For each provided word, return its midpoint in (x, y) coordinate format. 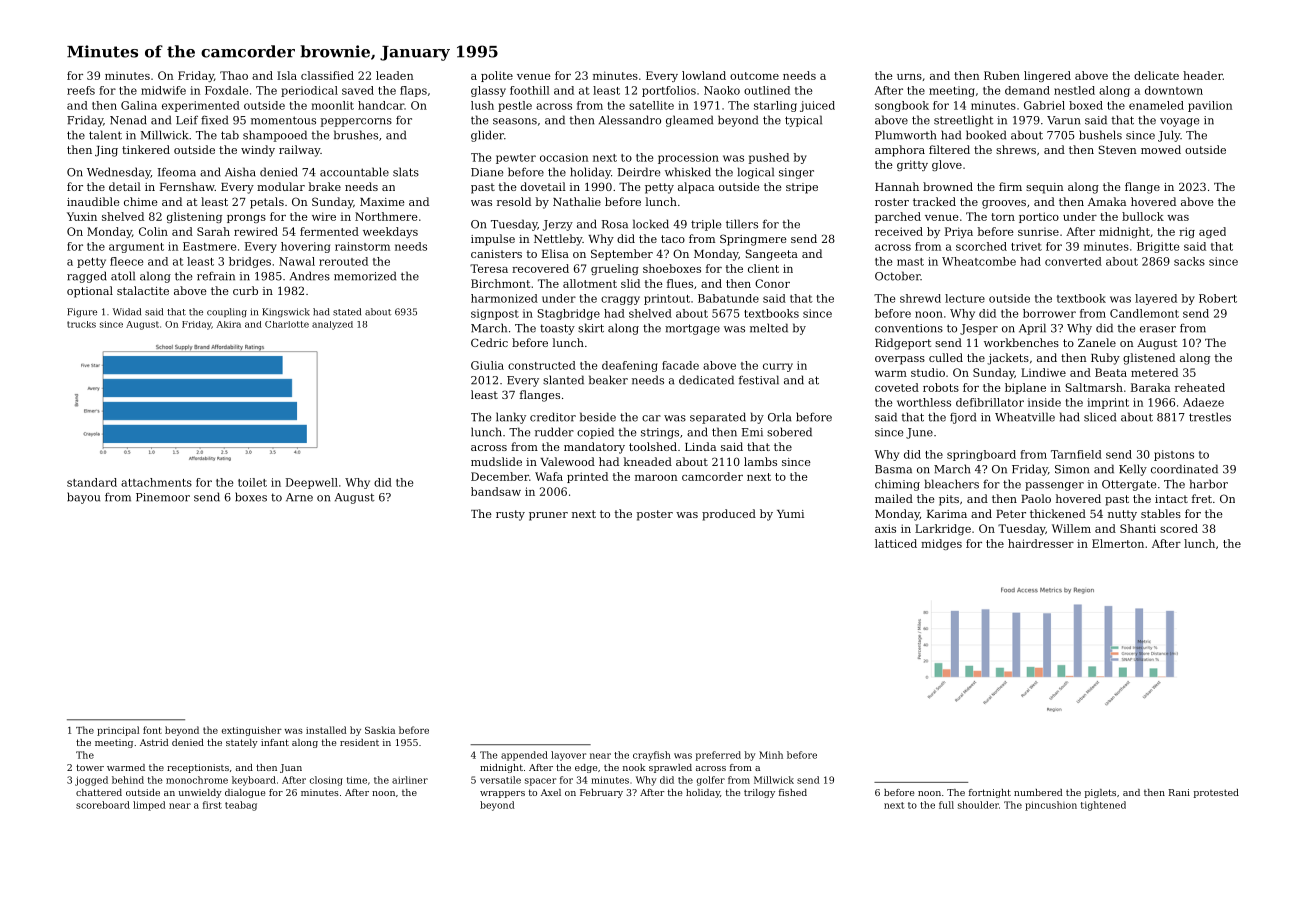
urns (909, 77)
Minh (771, 755)
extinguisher (252, 731)
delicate (1156, 75)
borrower (1049, 313)
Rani (1179, 792)
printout (667, 299)
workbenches (1021, 342)
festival (759, 380)
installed (326, 730)
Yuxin (82, 216)
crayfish (652, 756)
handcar (381, 105)
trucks (81, 324)
